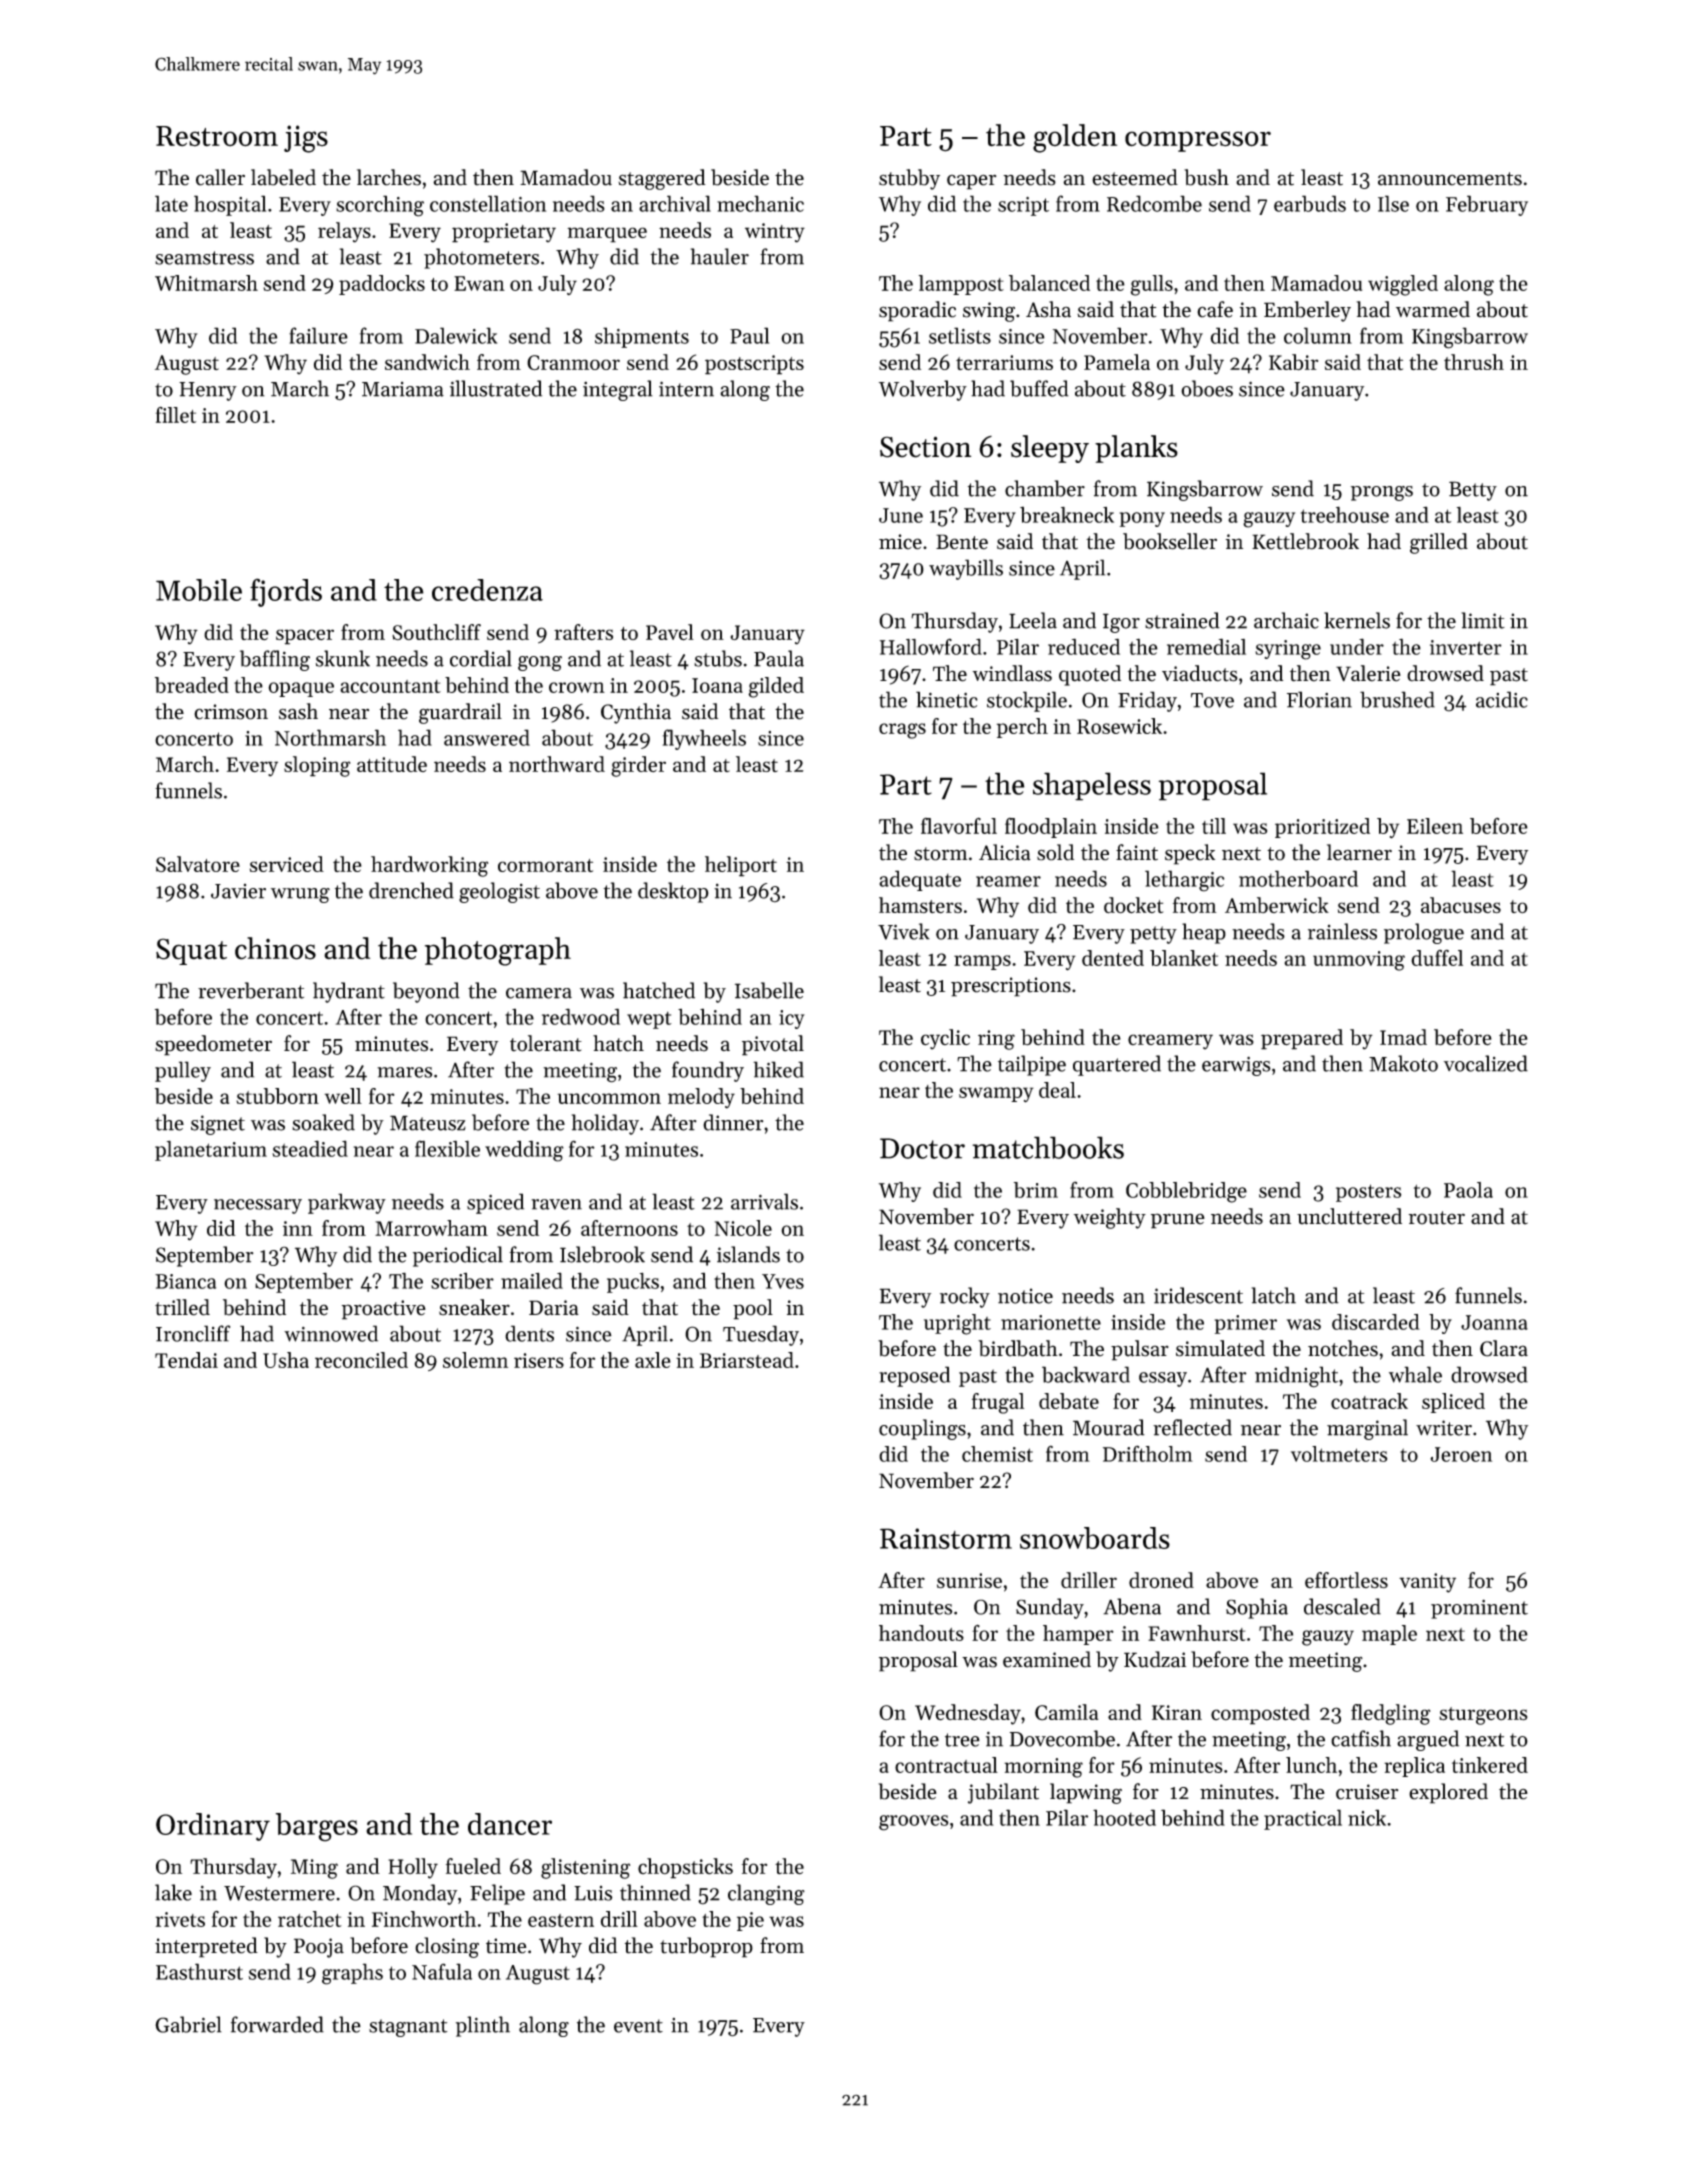 This screenshot has height=2178, width=1683. Describe the element at coordinates (460, 713) in the screenshot. I see `guardrail` at that location.
